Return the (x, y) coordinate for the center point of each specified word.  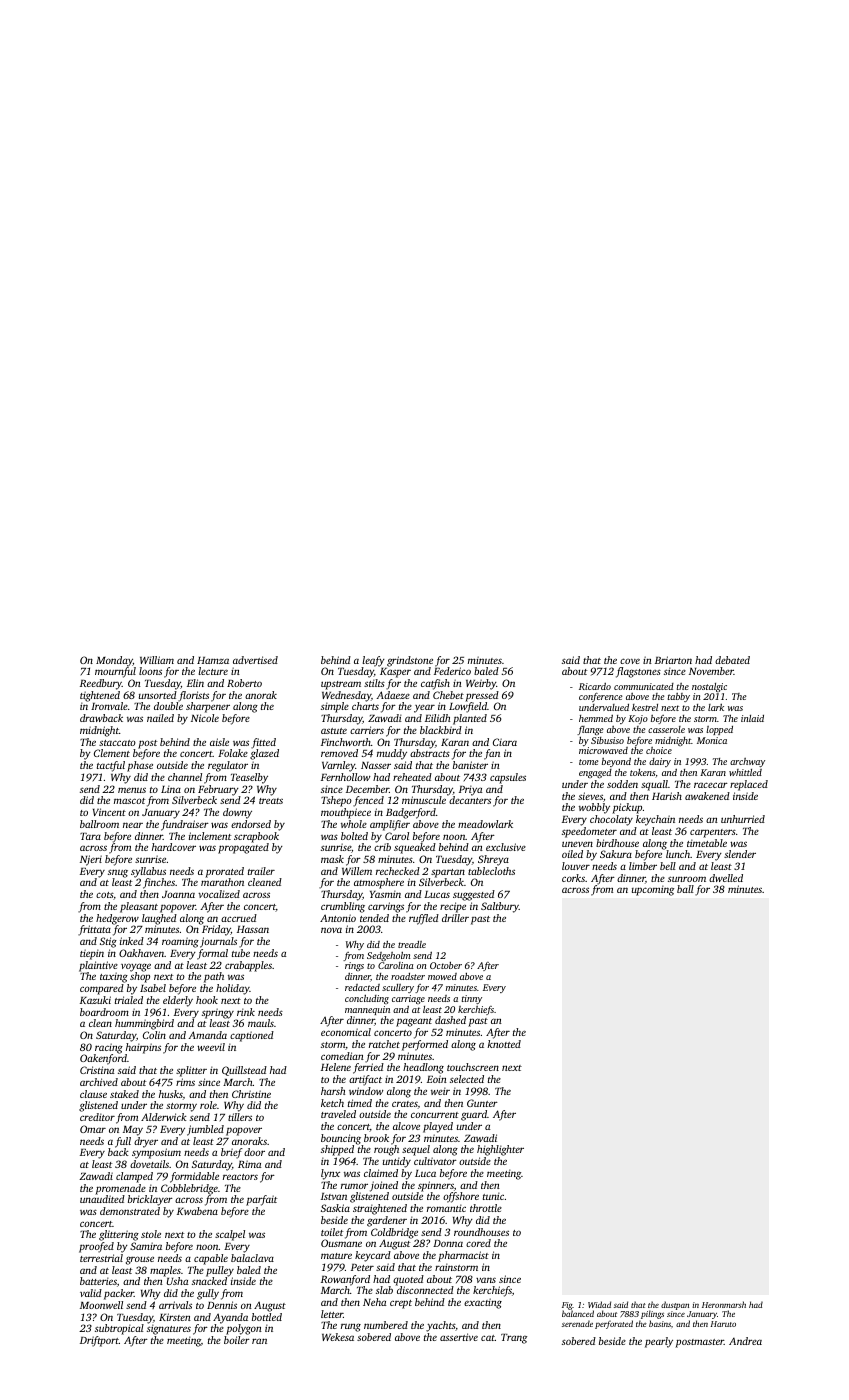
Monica (712, 740)
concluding (367, 999)
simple (335, 707)
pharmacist (463, 1256)
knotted (504, 1044)
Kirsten (175, 1317)
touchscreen (473, 1067)
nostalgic (709, 687)
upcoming (653, 890)
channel (185, 777)
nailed (160, 718)
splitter (191, 1071)
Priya (470, 790)
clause (93, 1094)
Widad (599, 1304)
